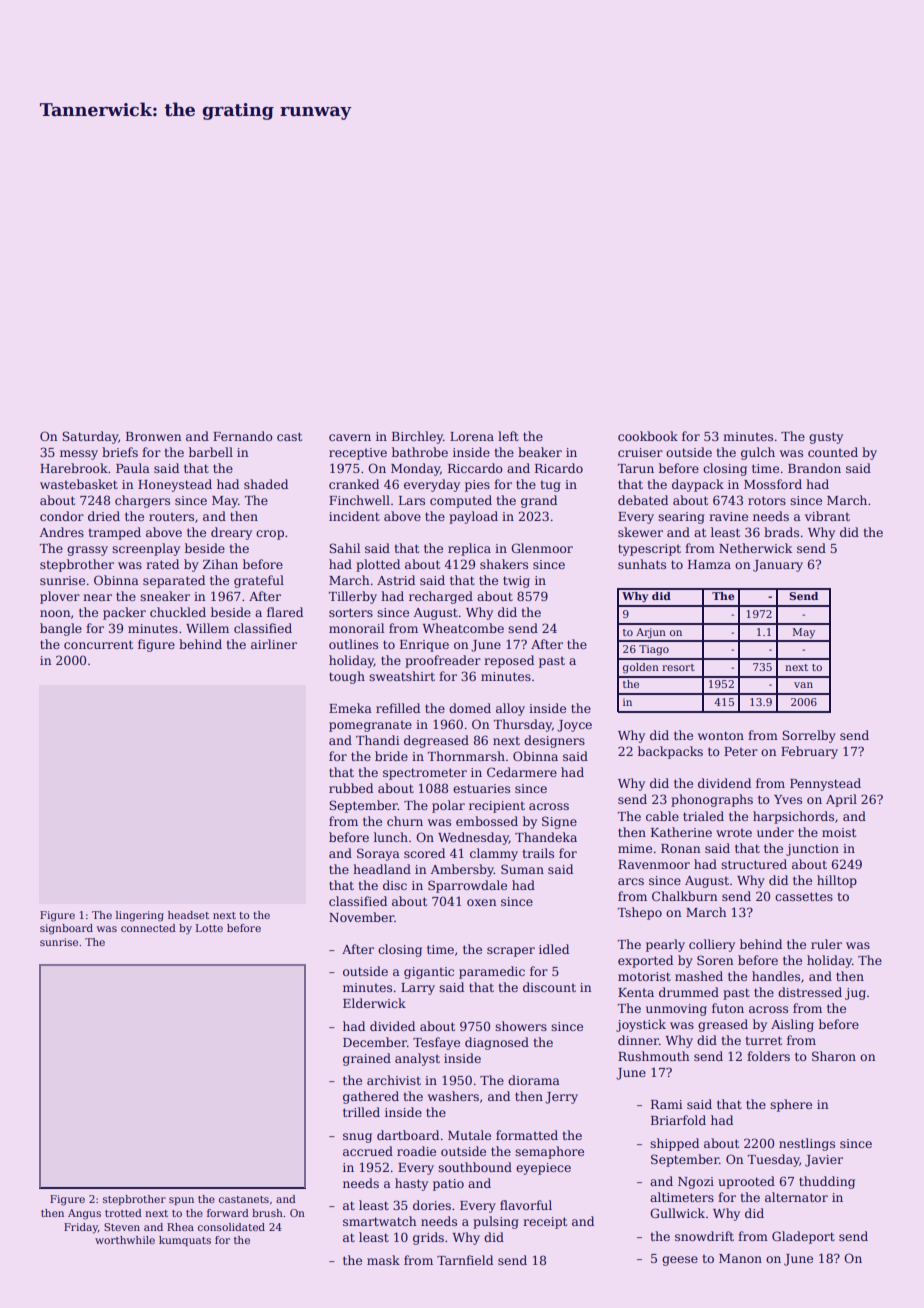  I want to click on moist, so click(839, 832).
